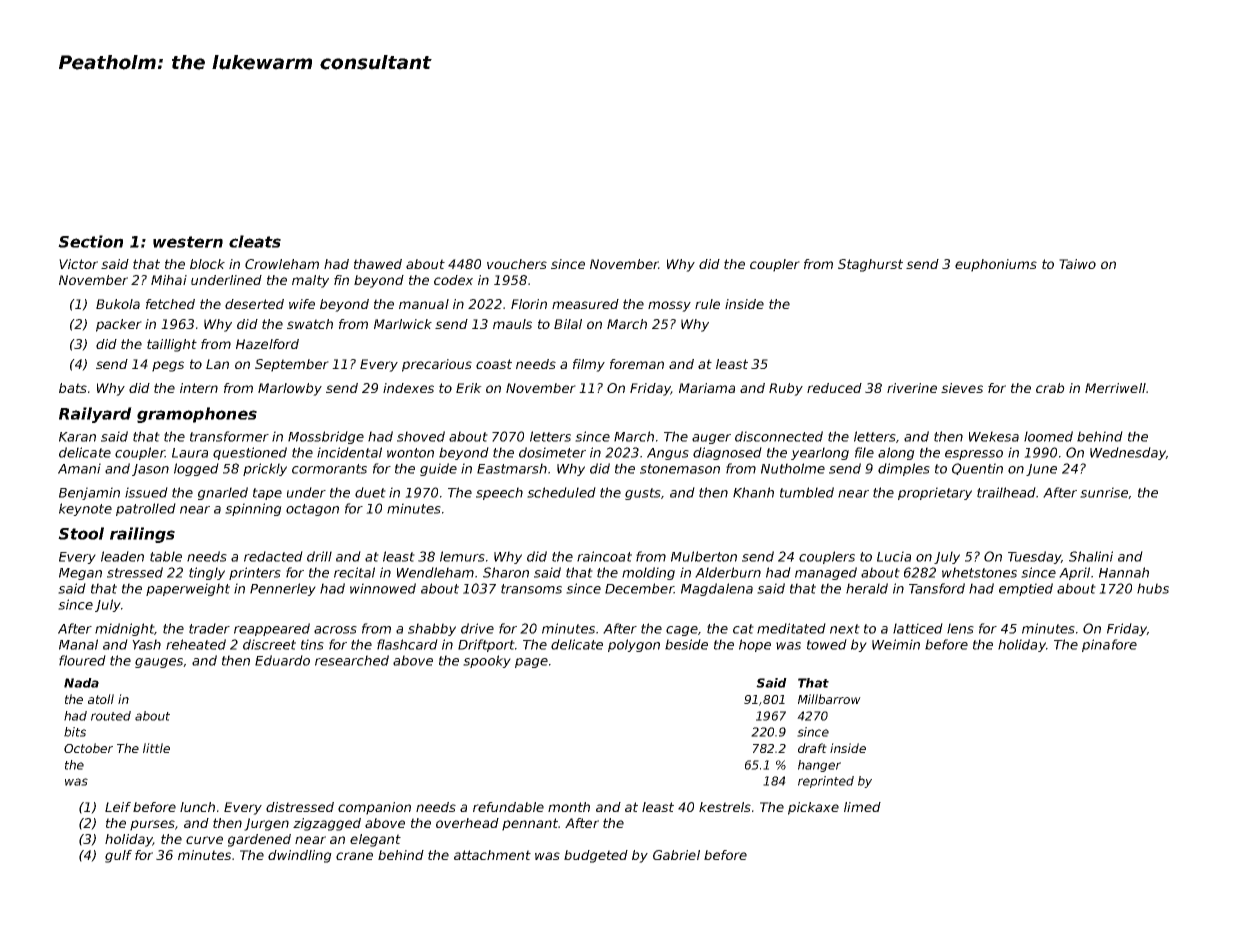 The height and width of the screenshot is (952, 1233). Describe the element at coordinates (88, 748) in the screenshot. I see `October` at that location.
